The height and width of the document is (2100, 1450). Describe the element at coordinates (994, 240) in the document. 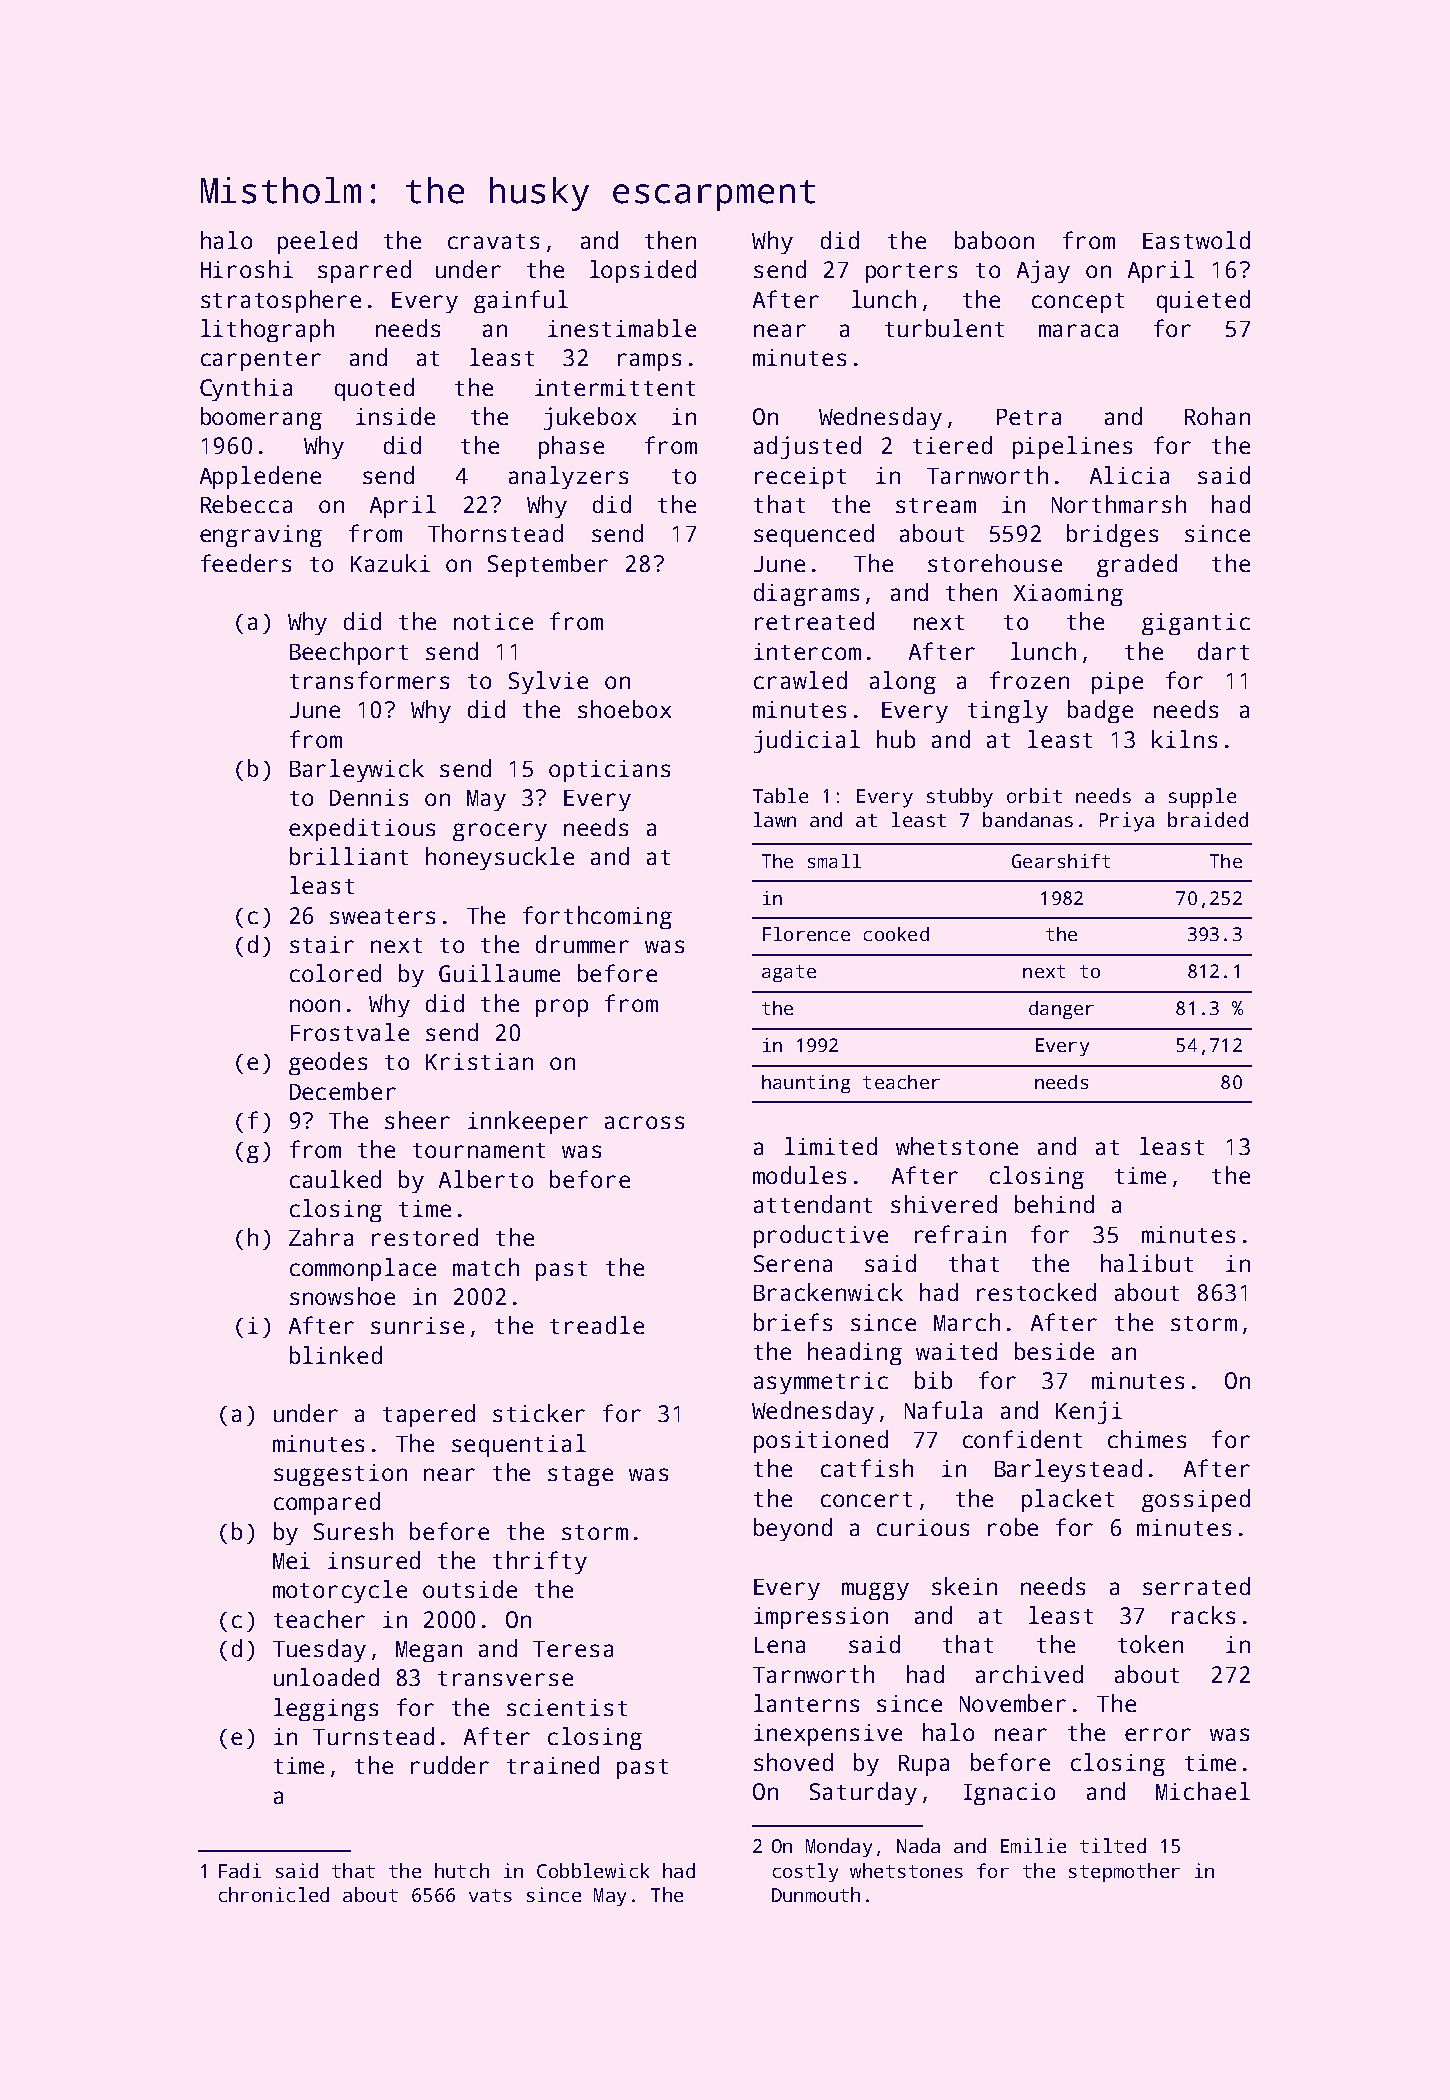

I see `baboon` at that location.
